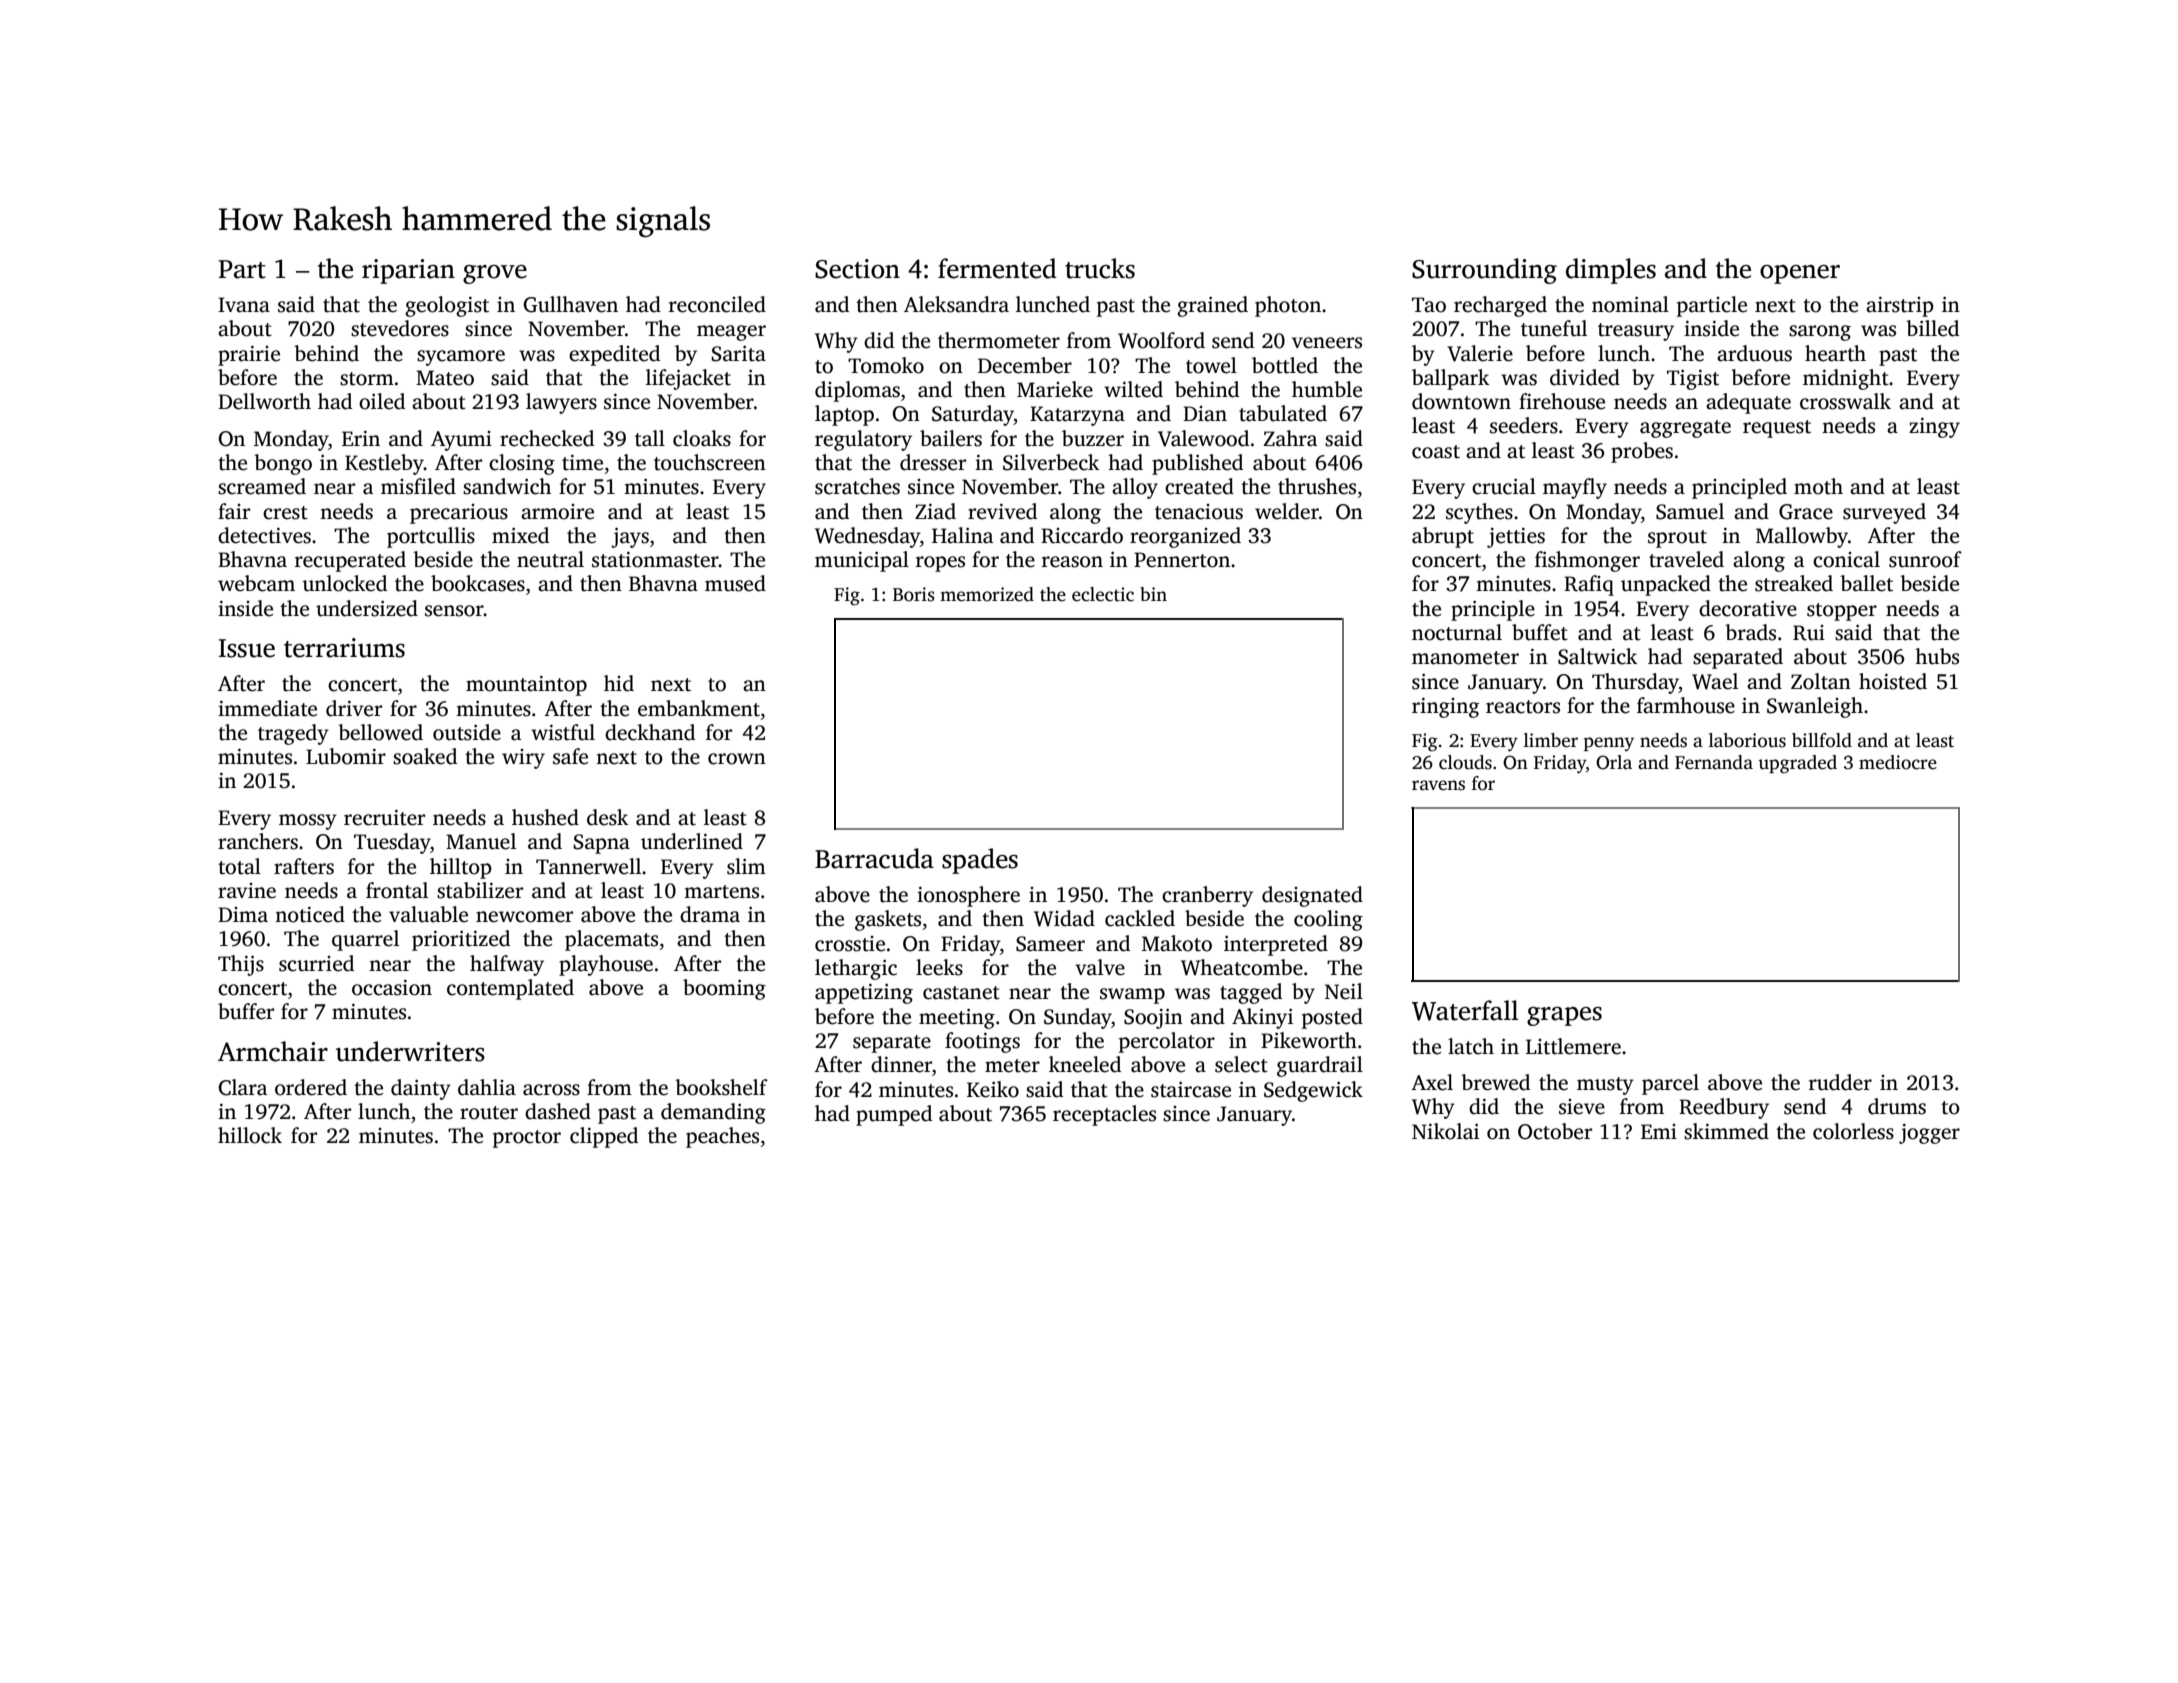 The width and height of the screenshot is (2178, 1683). Describe the element at coordinates (397, 890) in the screenshot. I see `frontal` at that location.
